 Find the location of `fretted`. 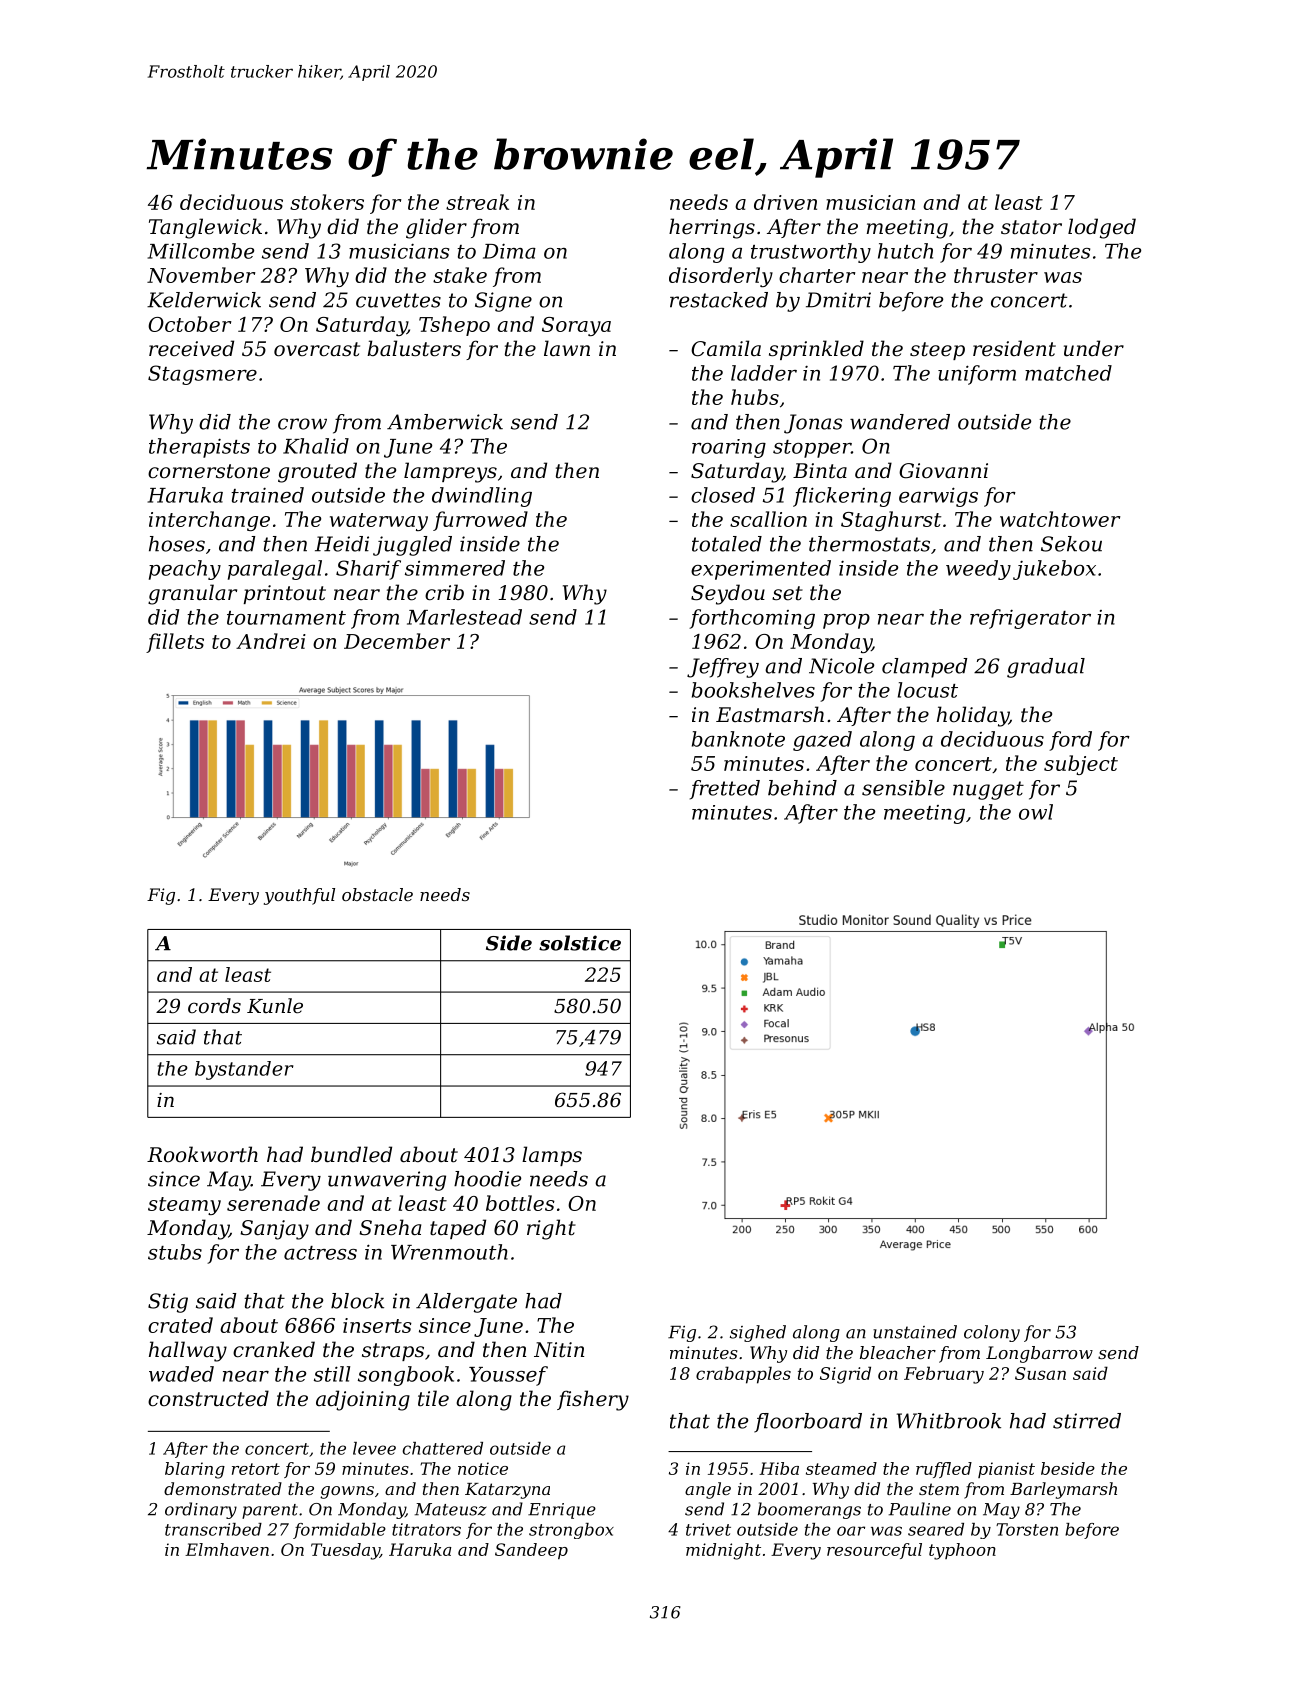

fretted is located at coordinates (725, 790).
